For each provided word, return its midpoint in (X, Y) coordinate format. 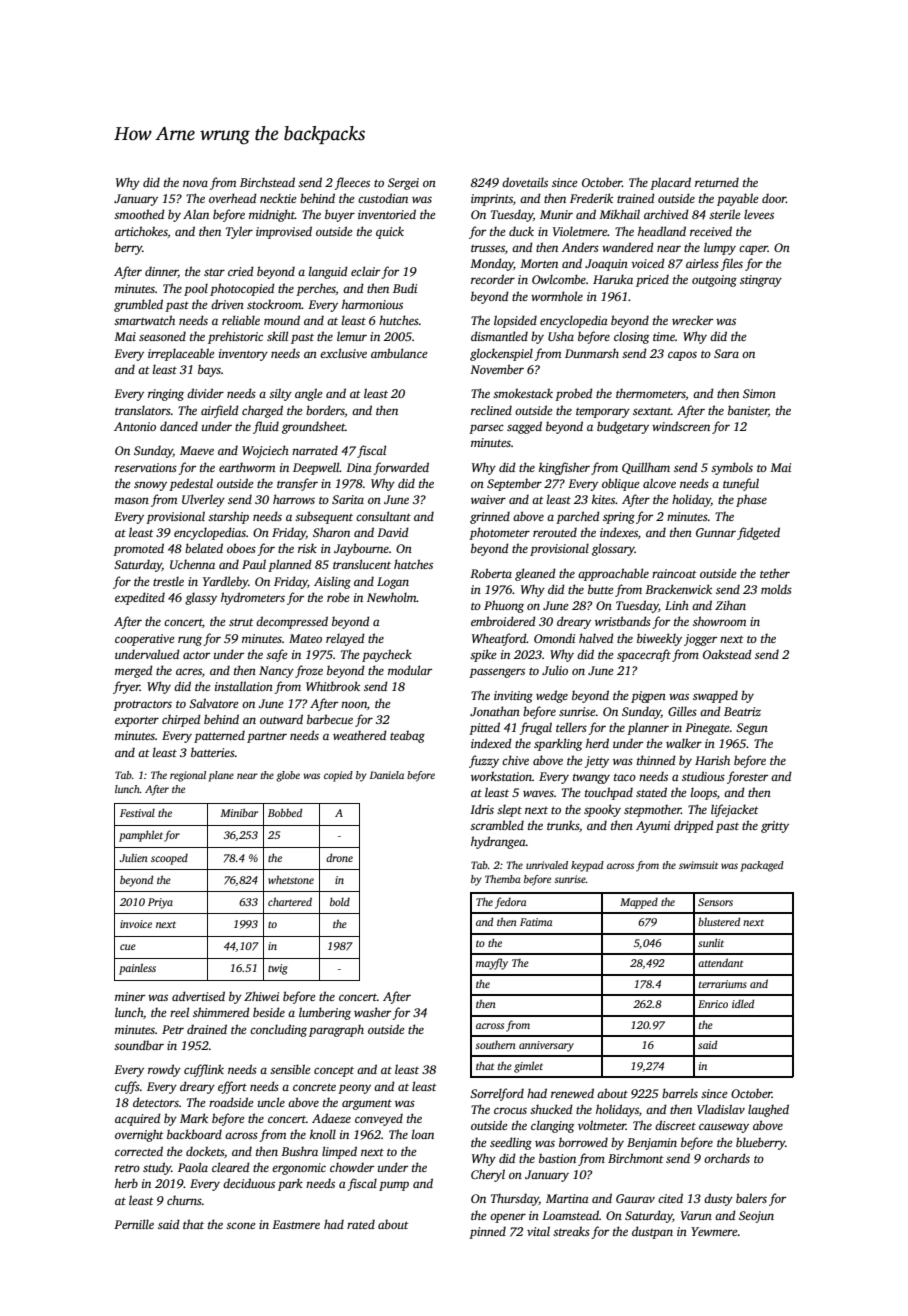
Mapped (639, 903)
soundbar (139, 1045)
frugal (536, 728)
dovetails (525, 182)
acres (189, 671)
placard (670, 183)
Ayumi (653, 827)
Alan (196, 214)
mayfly (492, 964)
